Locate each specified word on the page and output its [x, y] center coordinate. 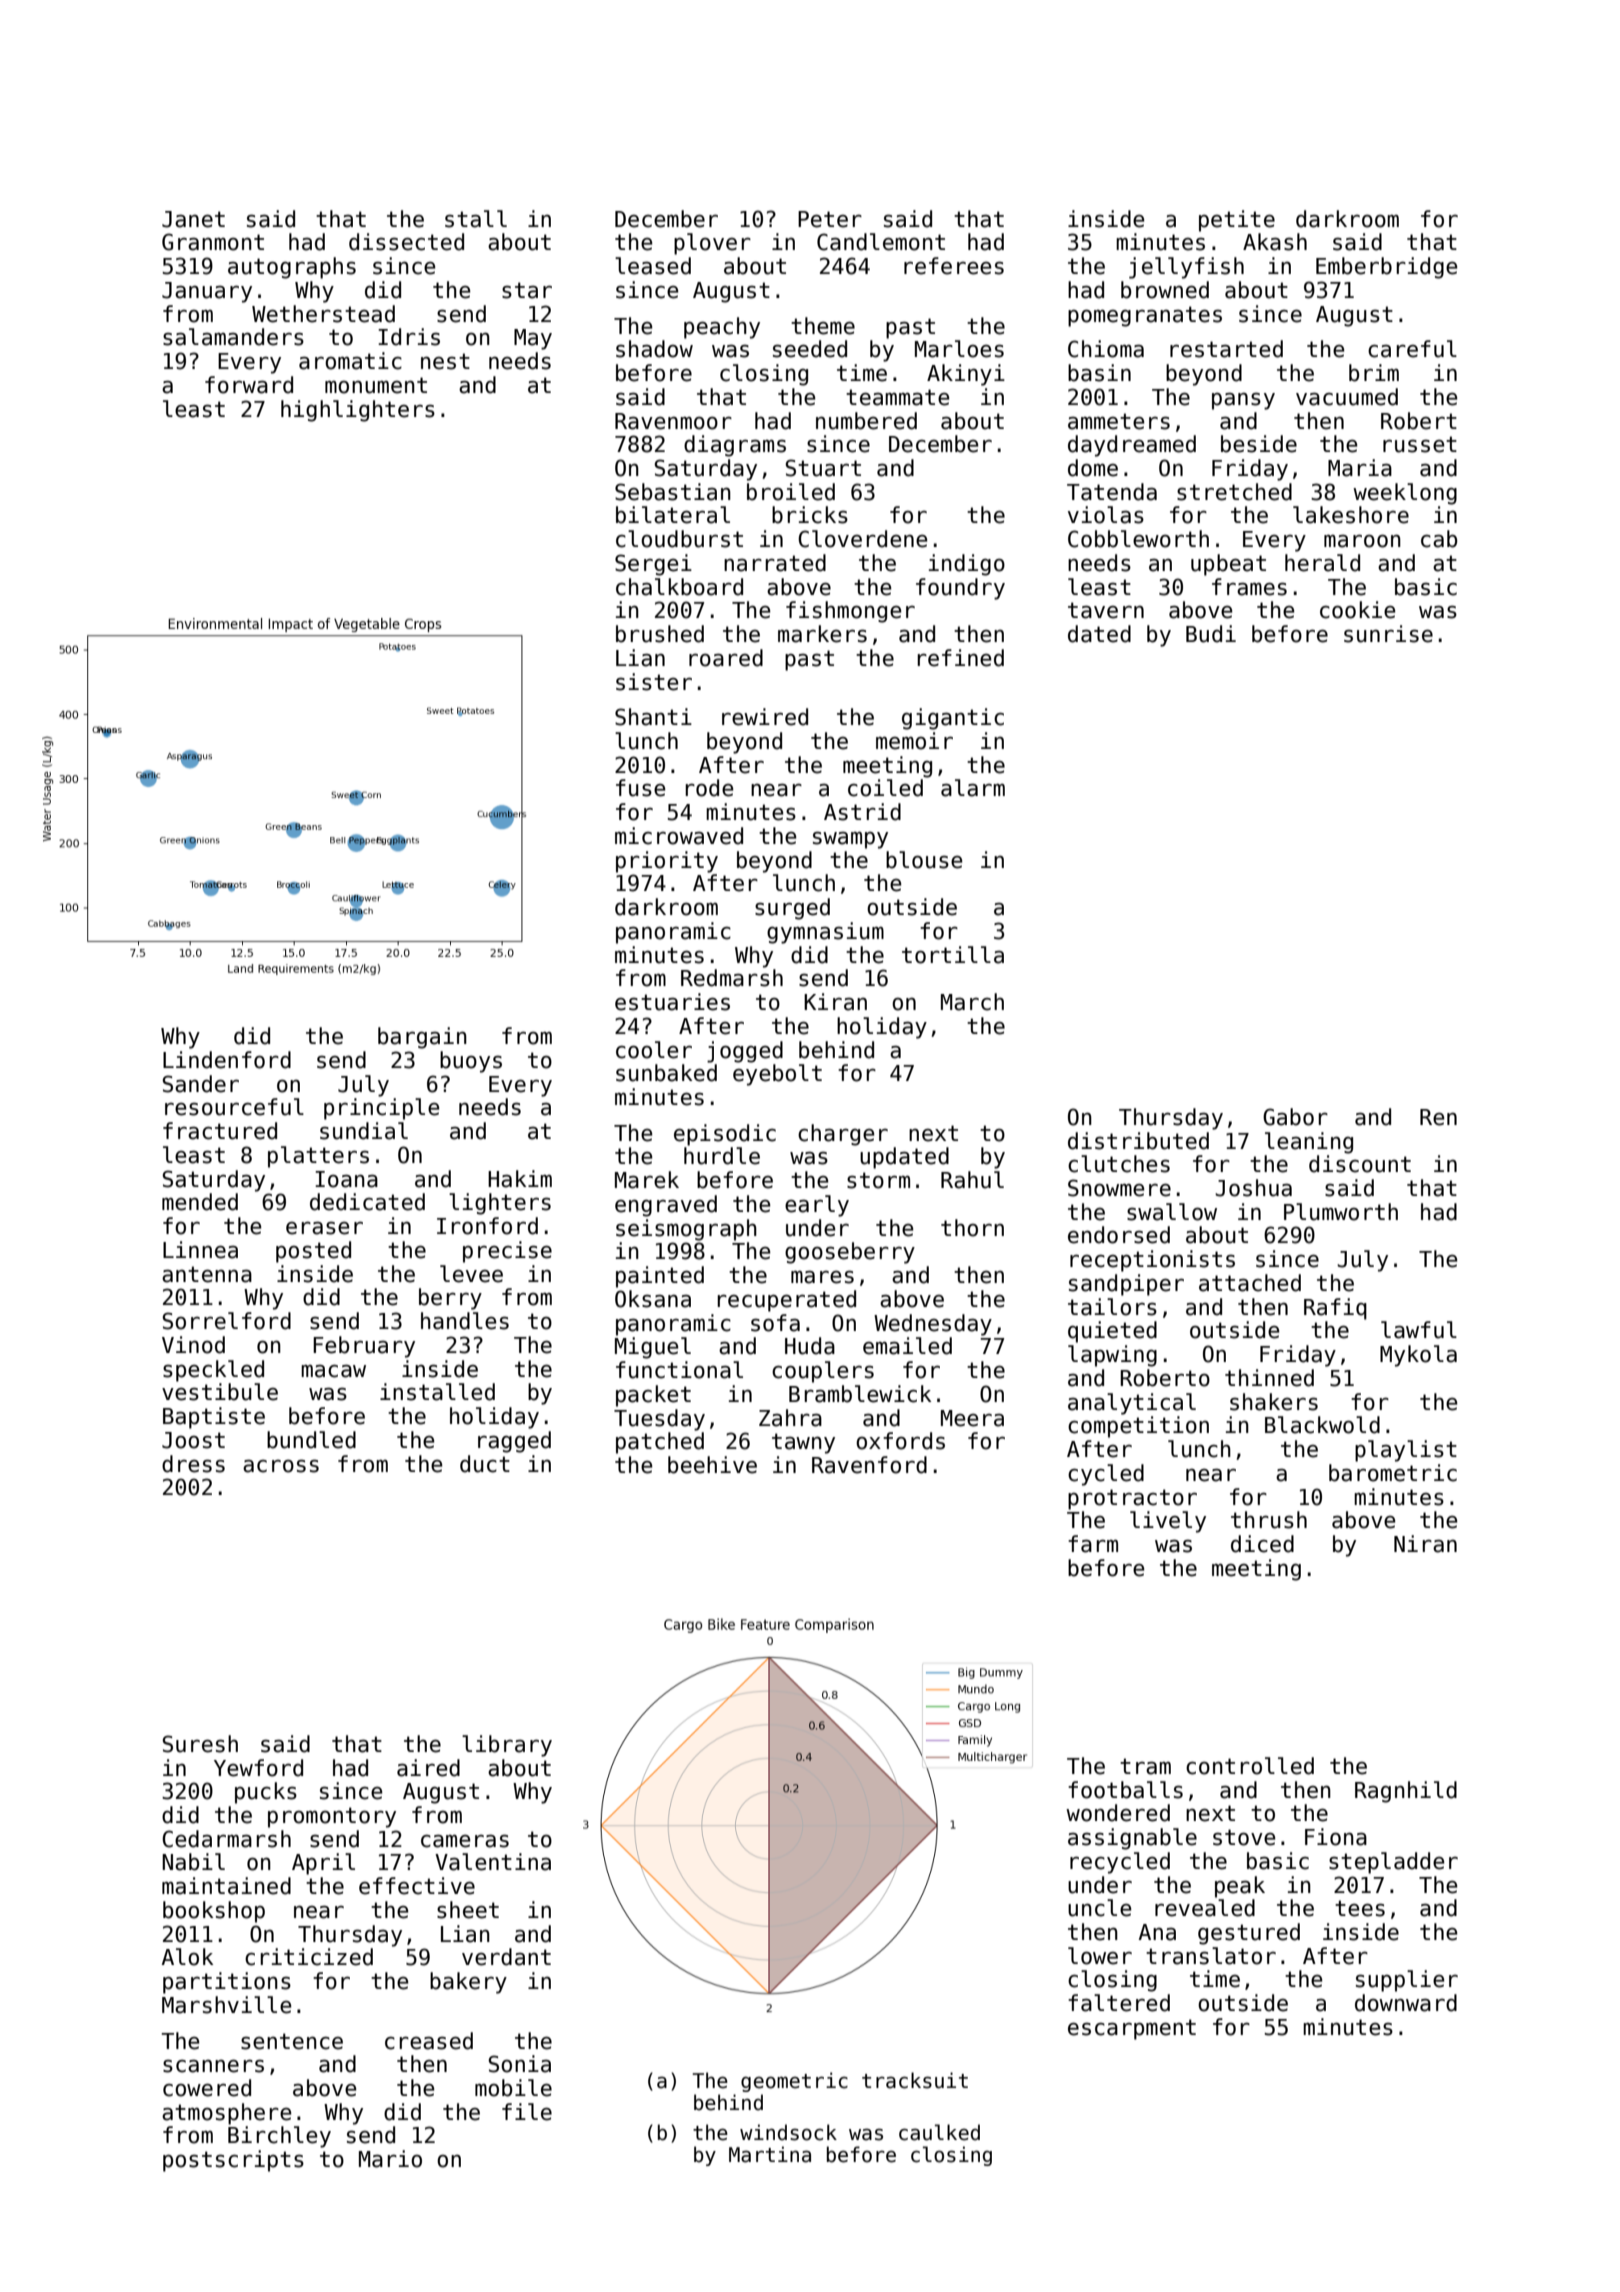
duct [485, 1464]
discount [1360, 1164]
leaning [1309, 1143]
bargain [422, 1038]
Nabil [193, 1862]
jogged [745, 1052]
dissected [406, 242]
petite [1237, 221]
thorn [972, 1228]
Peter [830, 219]
